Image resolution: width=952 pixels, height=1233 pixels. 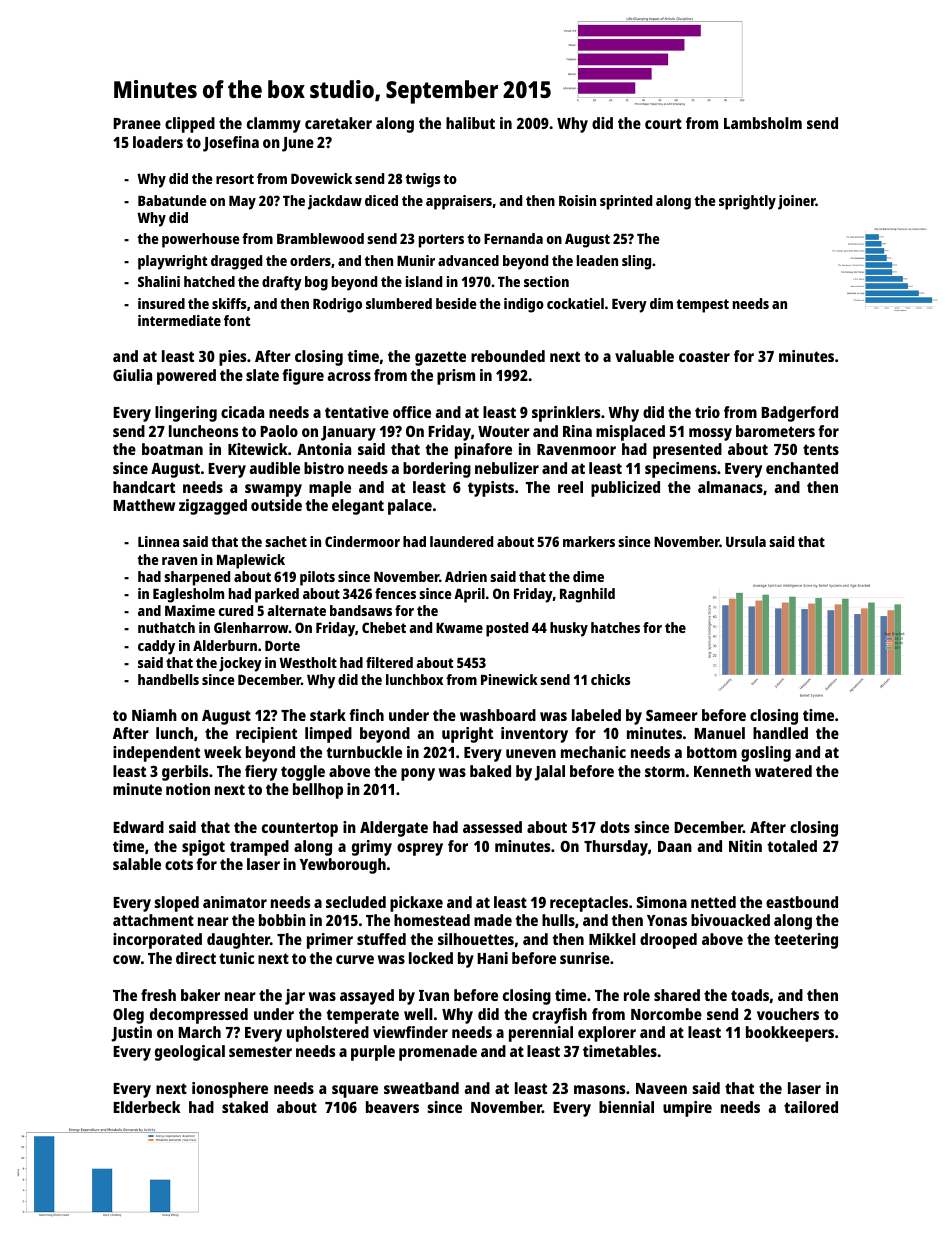 I want to click on powerhouse, so click(x=201, y=240).
